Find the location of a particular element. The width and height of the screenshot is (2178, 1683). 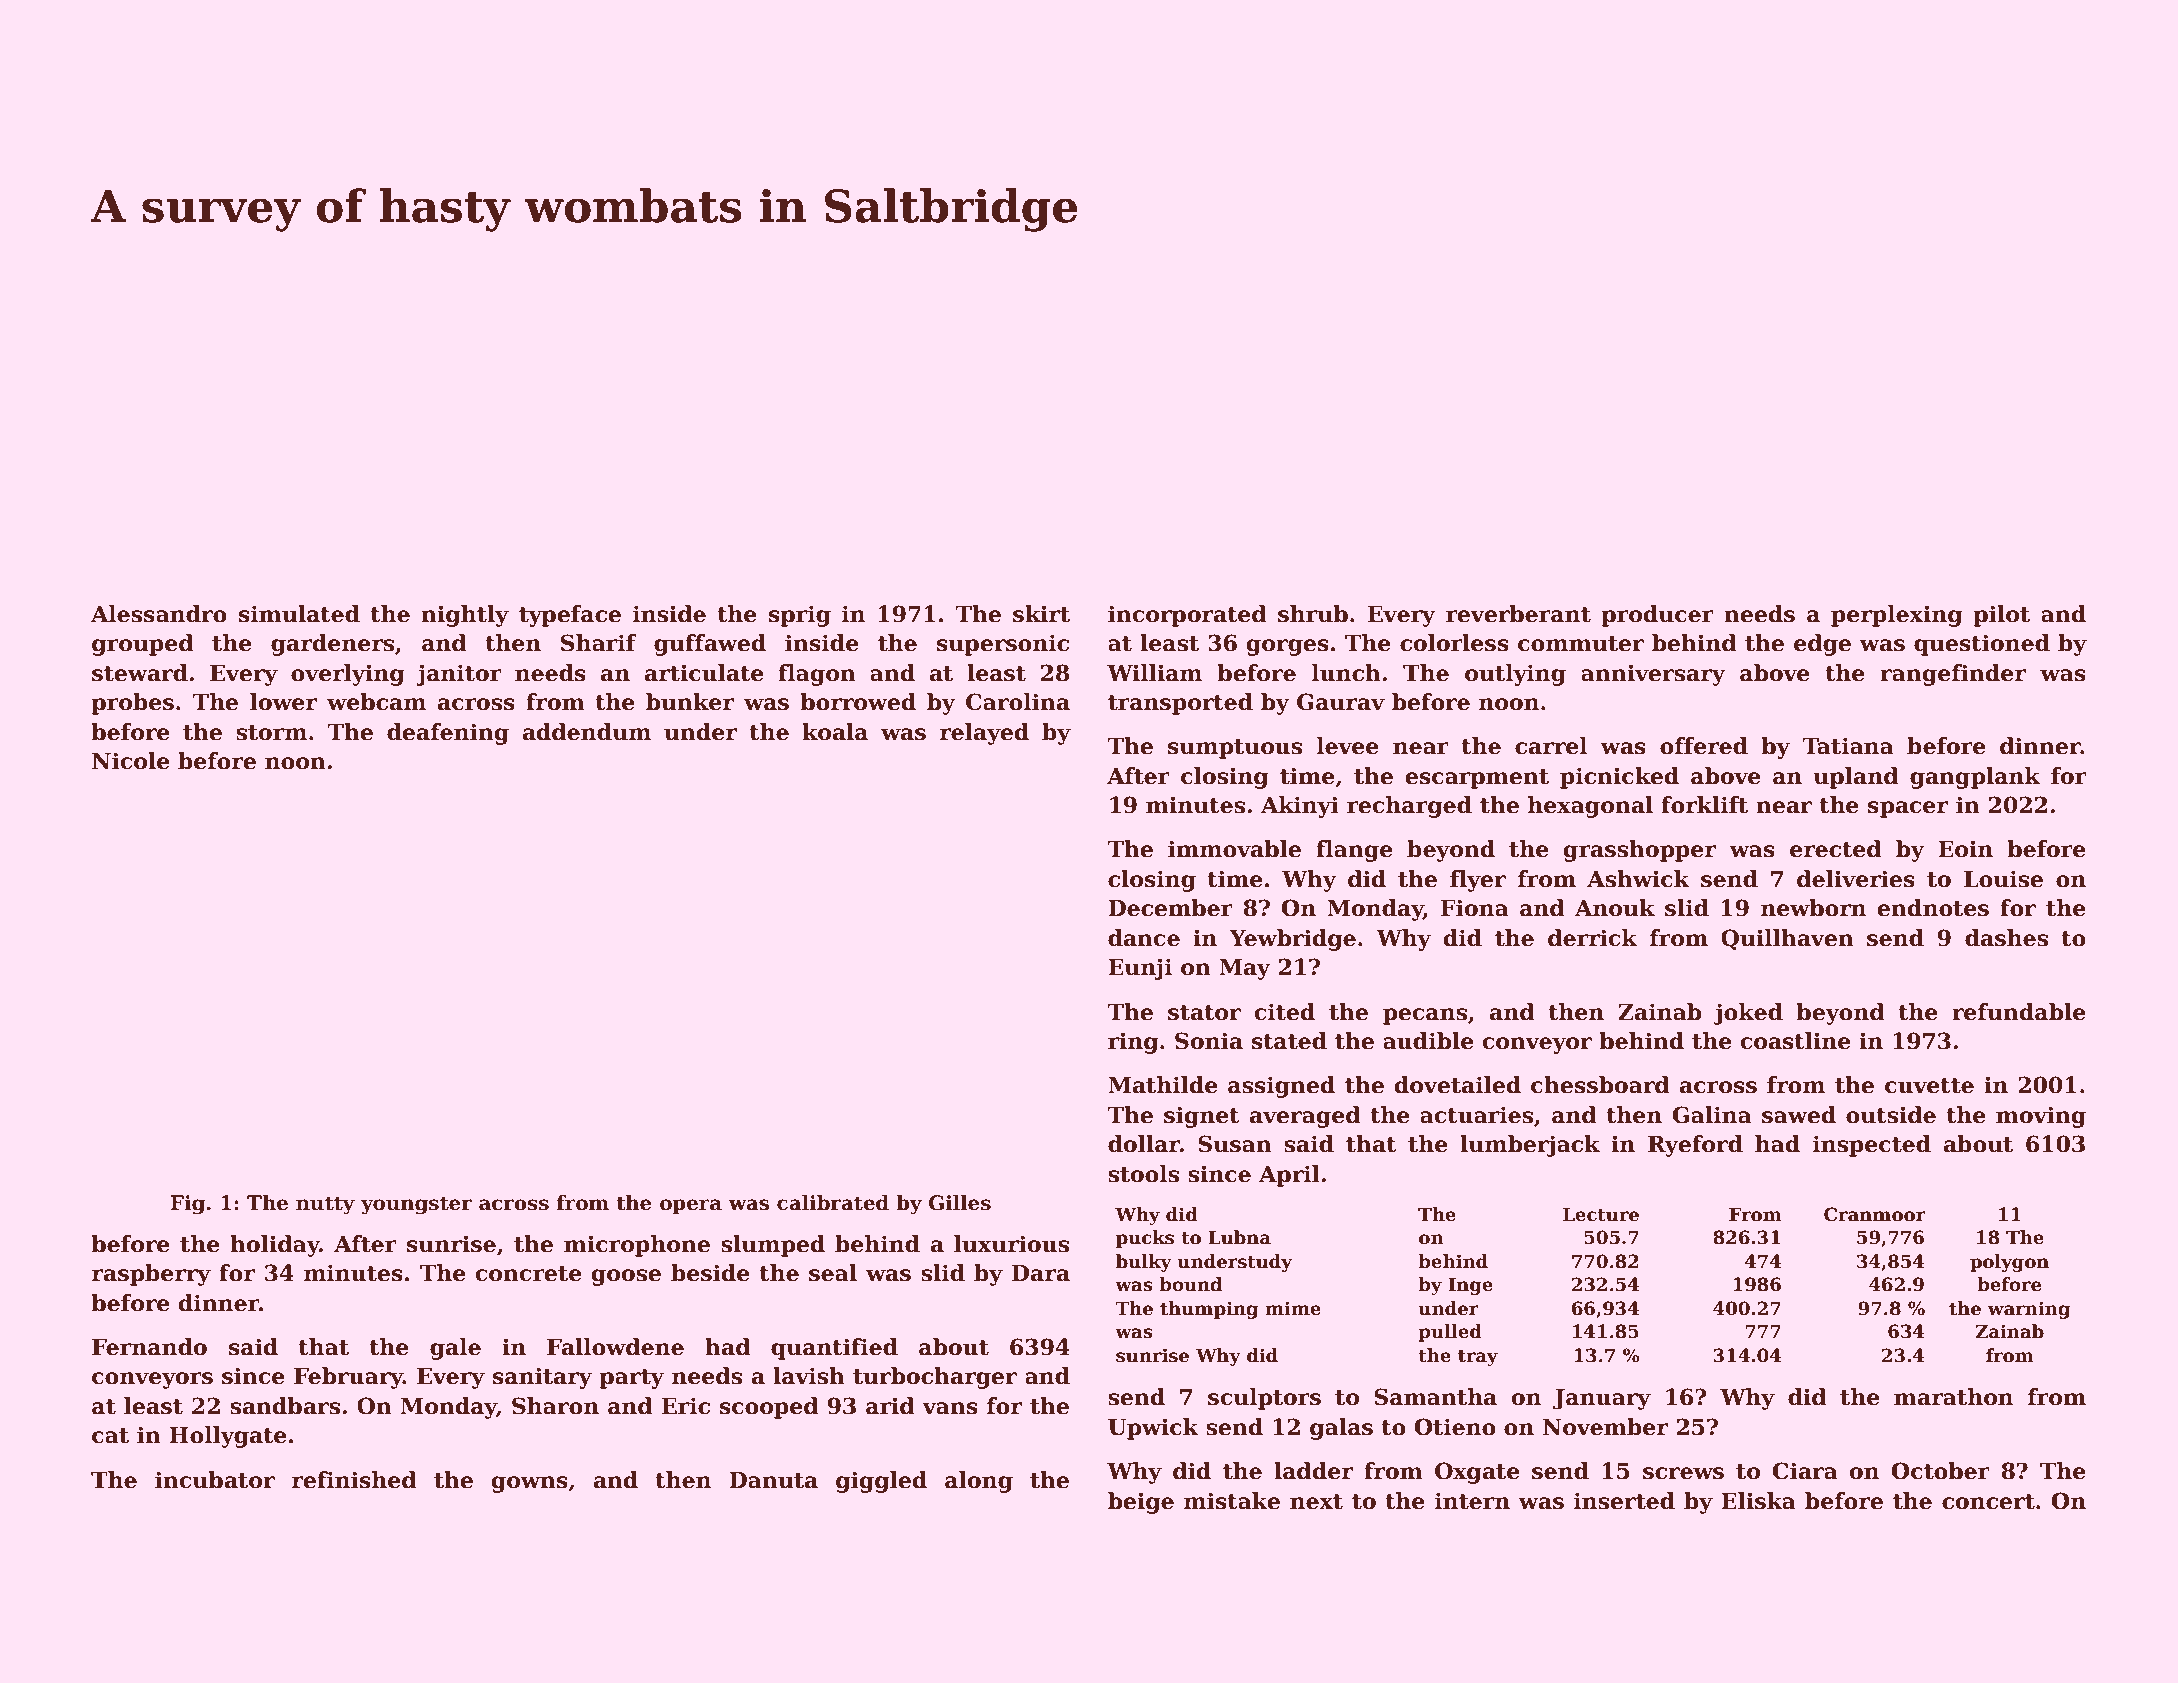

lower is located at coordinates (283, 702).
